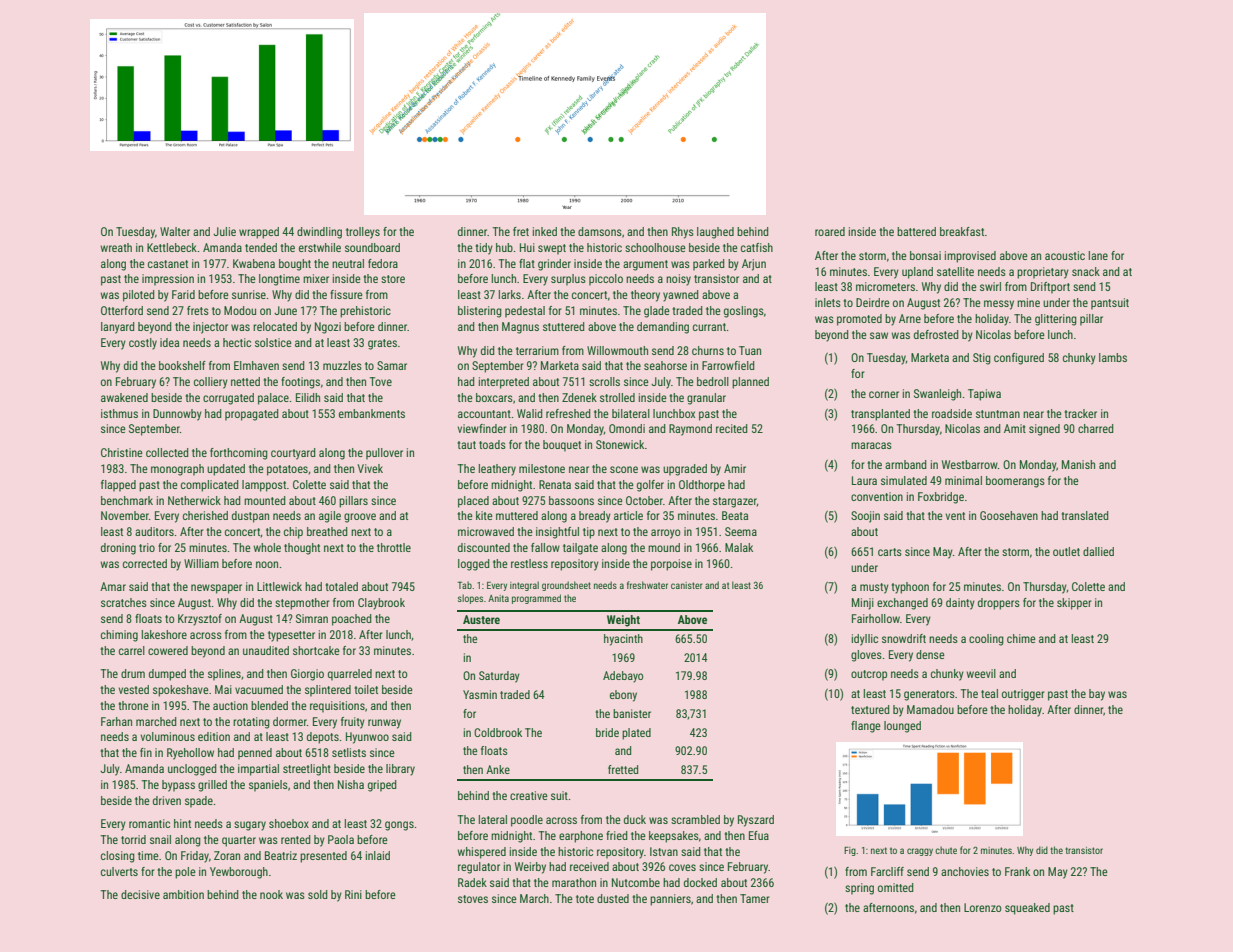  I want to click on Simran, so click(312, 618).
